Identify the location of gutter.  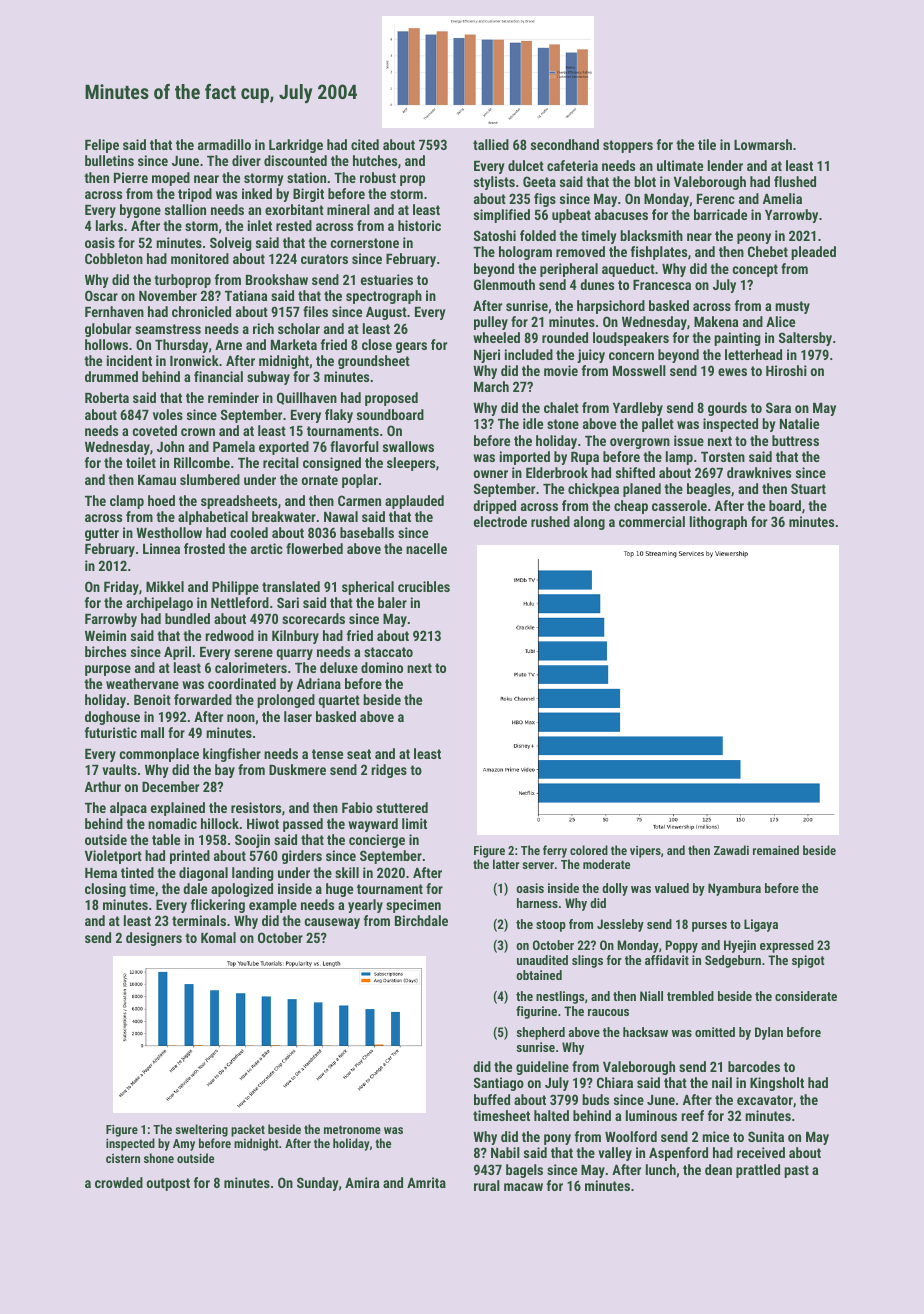
(102, 534).
